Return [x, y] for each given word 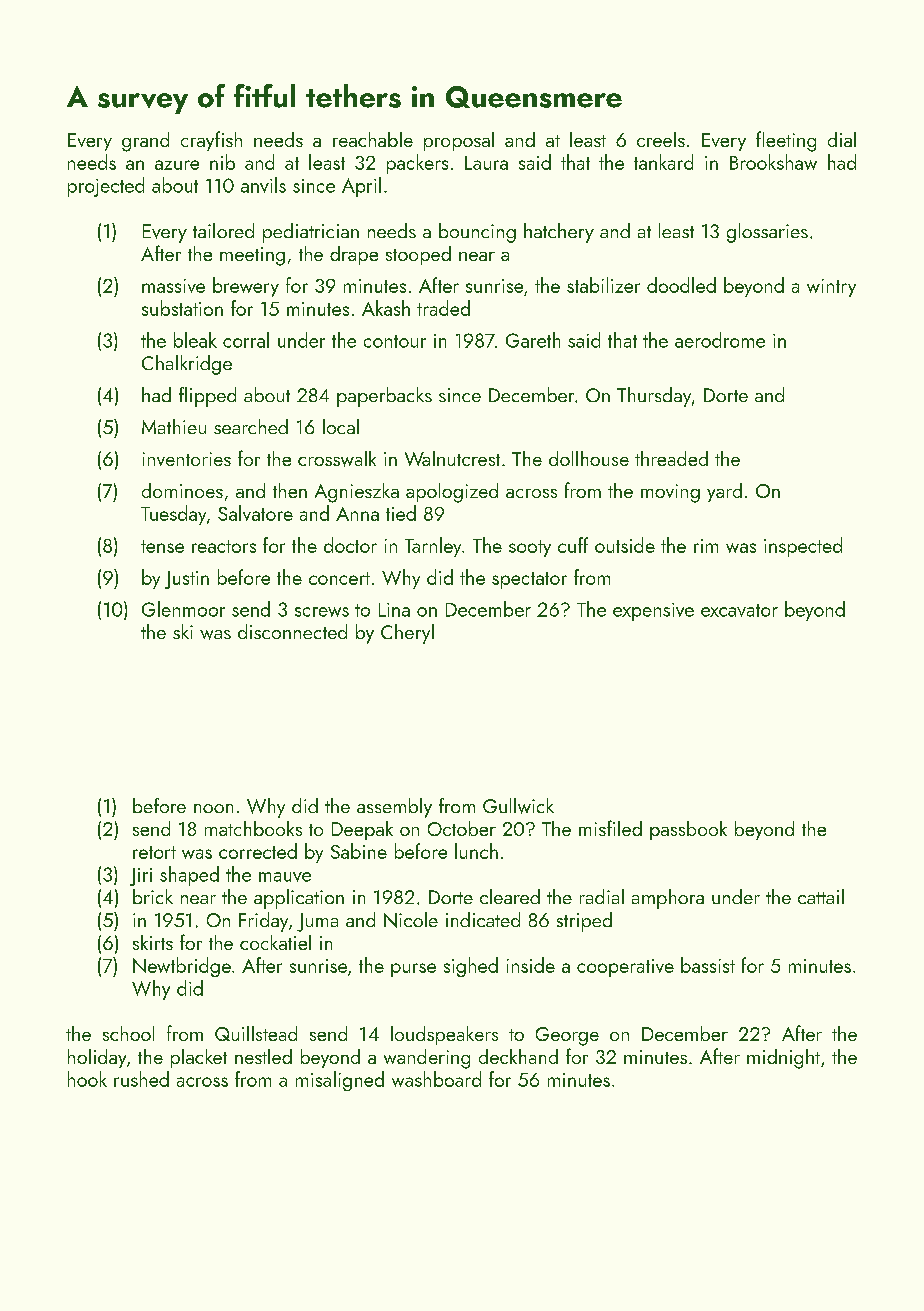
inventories [187, 459]
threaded [671, 458]
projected [106, 187]
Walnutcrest [452, 458]
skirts [153, 942]
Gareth [533, 340]
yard [724, 492]
